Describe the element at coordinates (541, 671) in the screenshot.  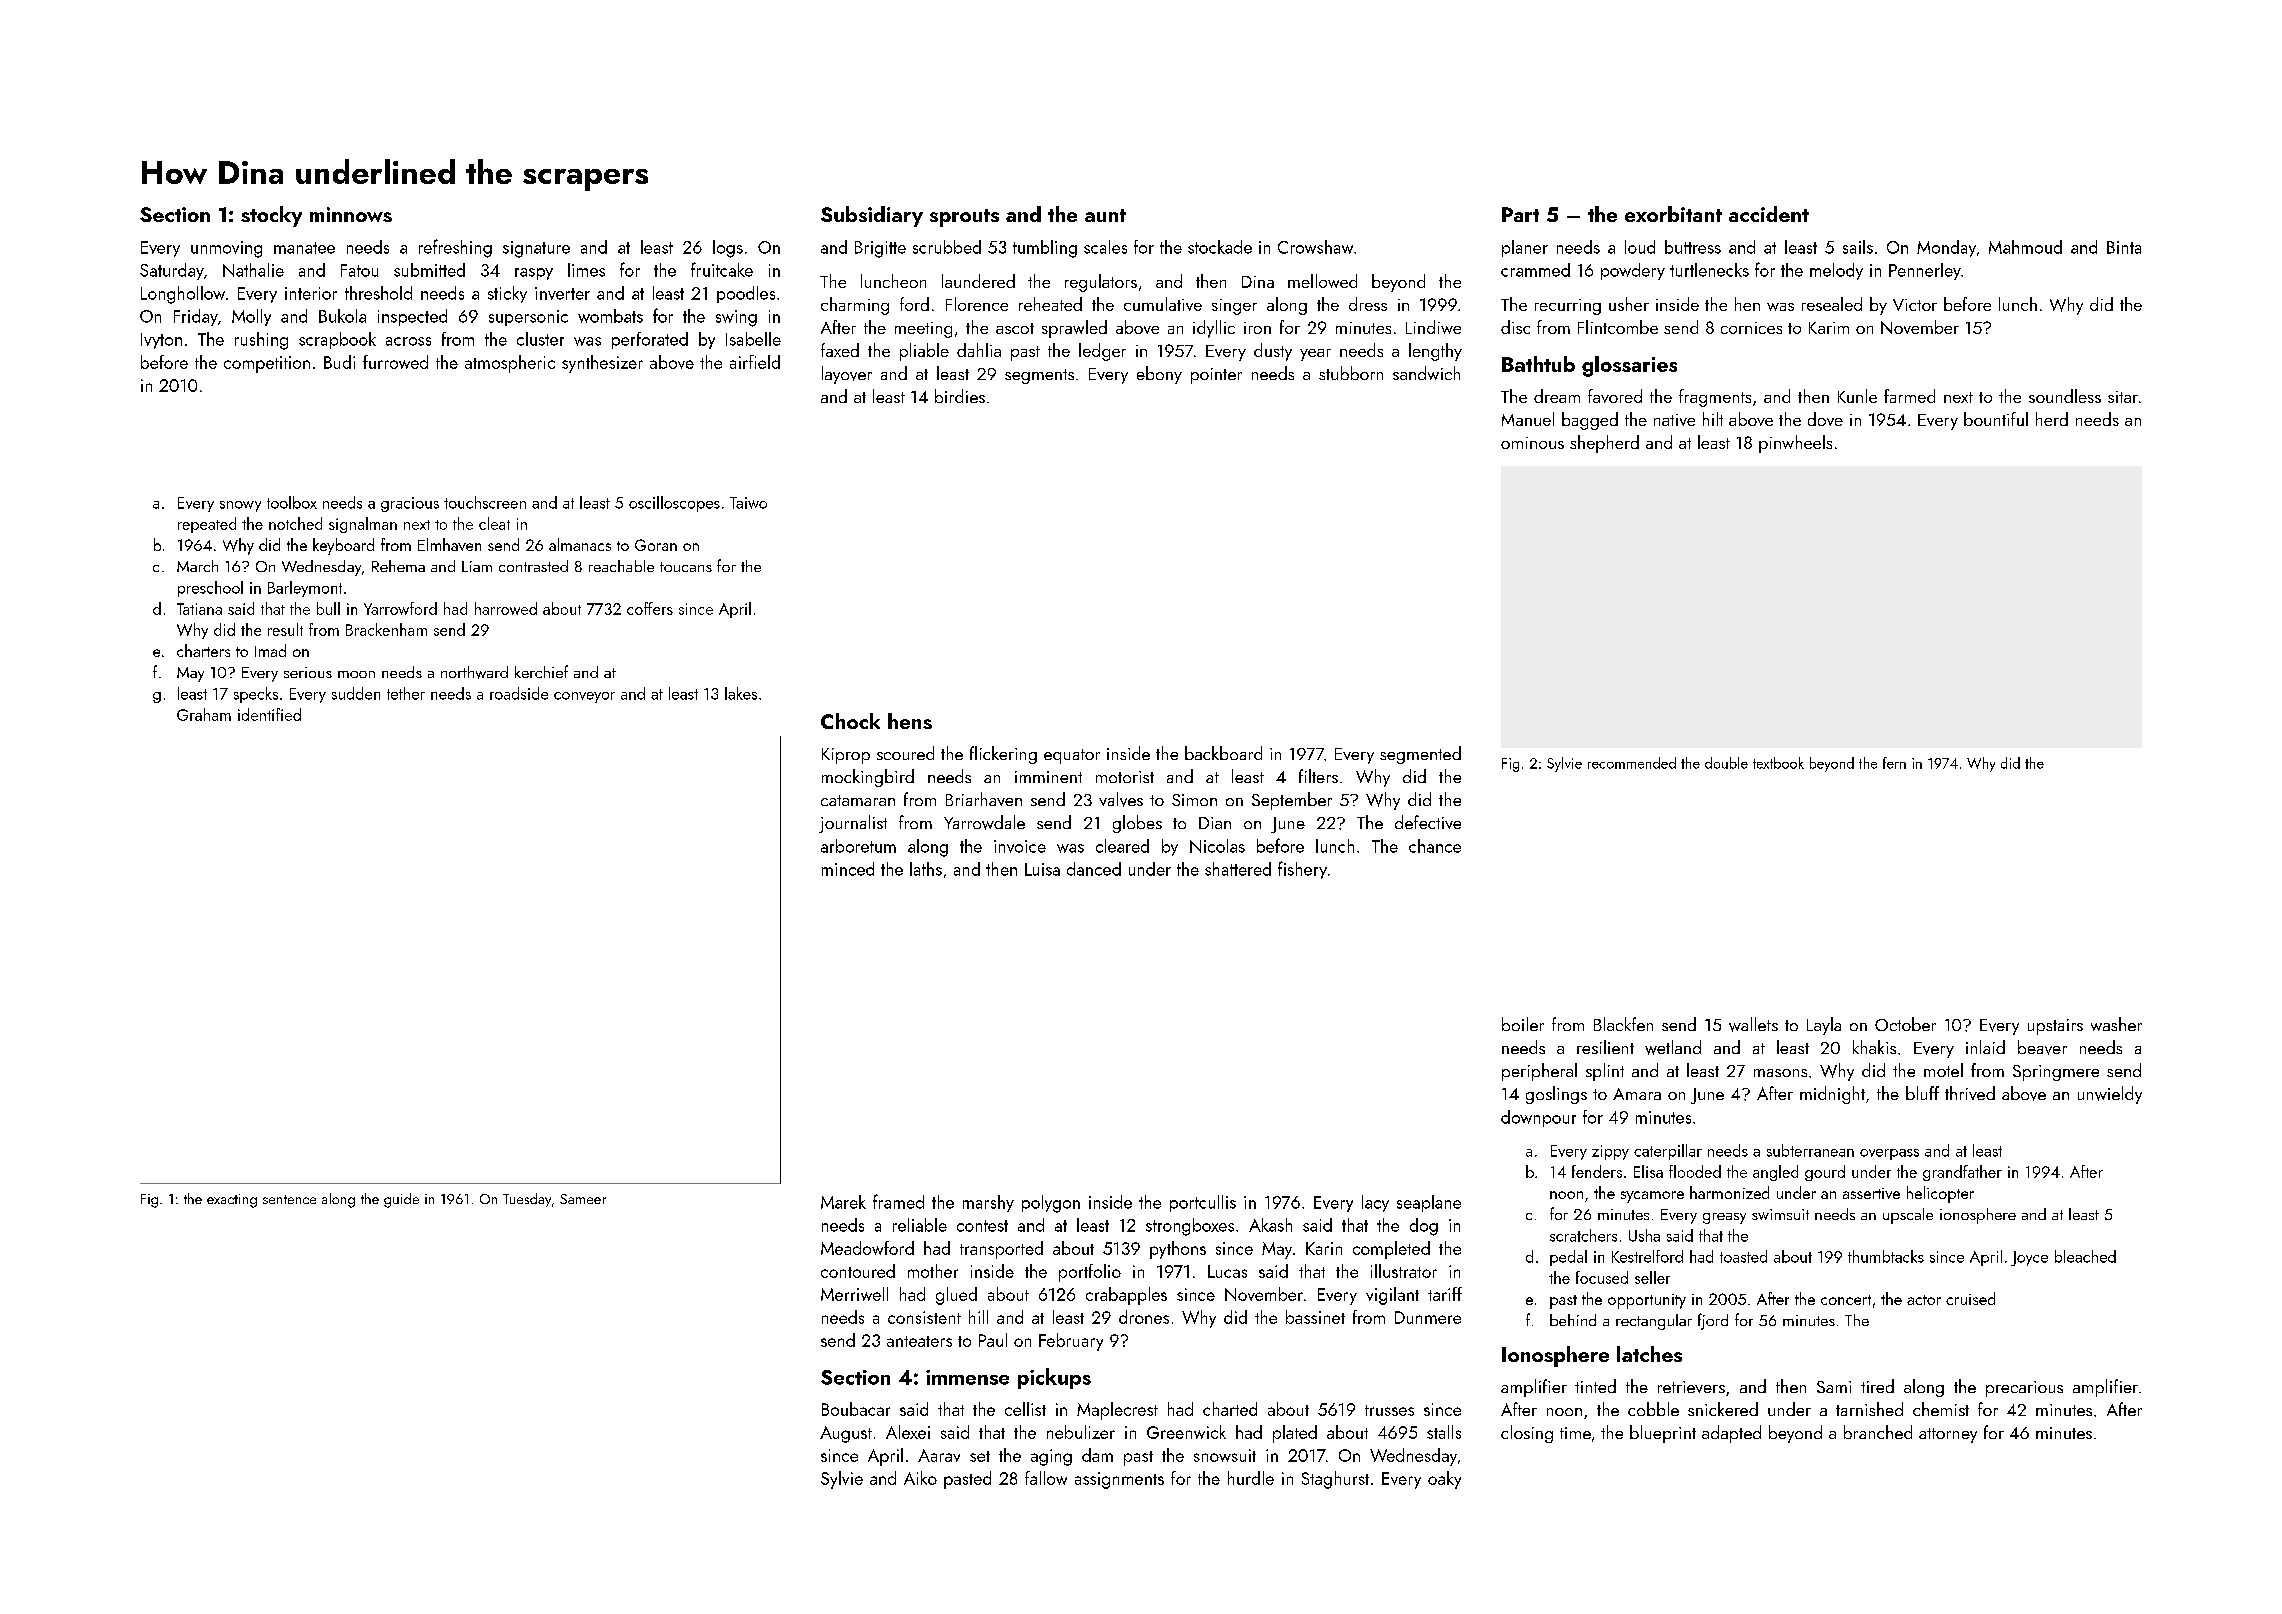
I see `kerchief` at that location.
